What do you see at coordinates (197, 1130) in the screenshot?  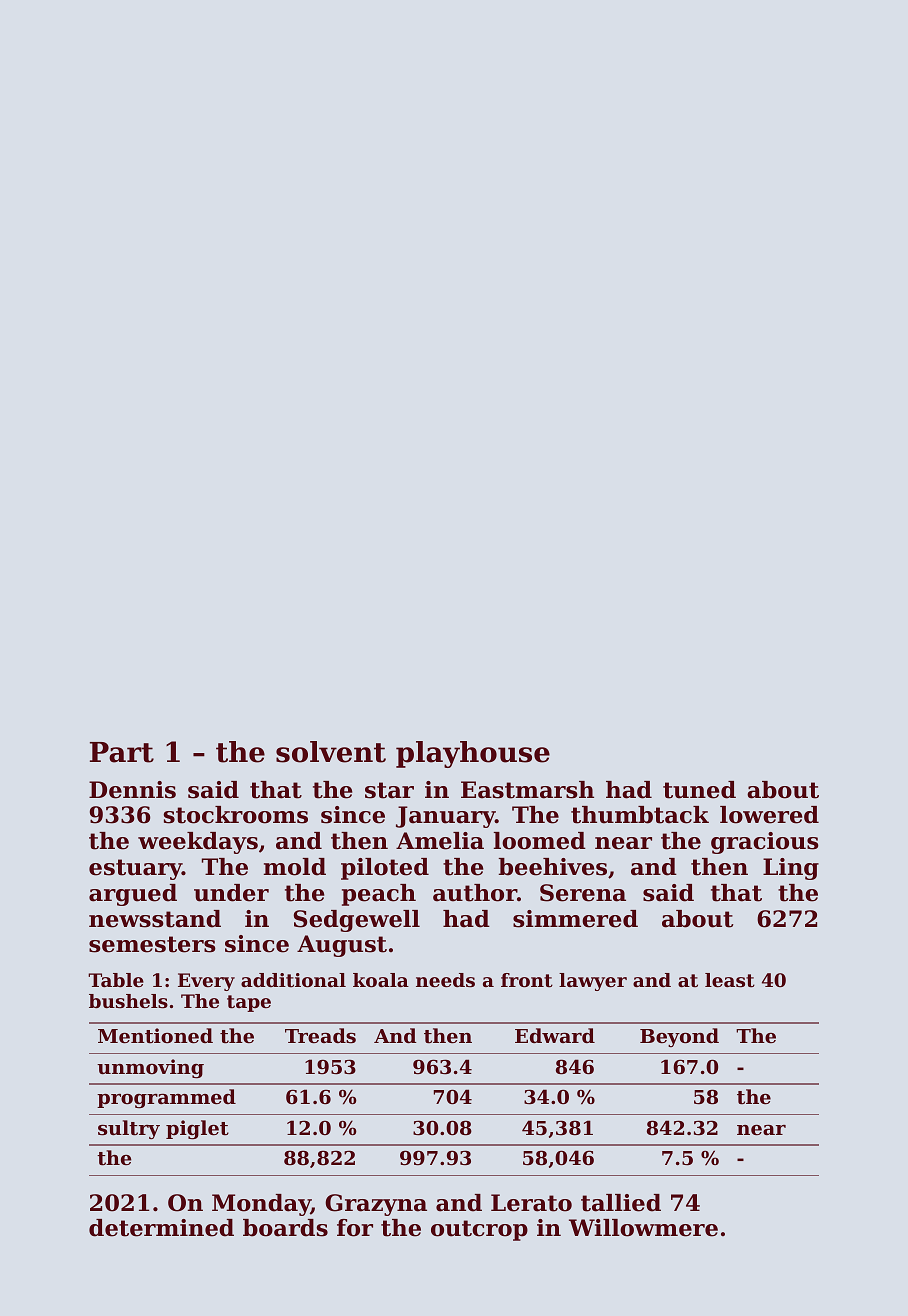 I see `piglet` at bounding box center [197, 1130].
